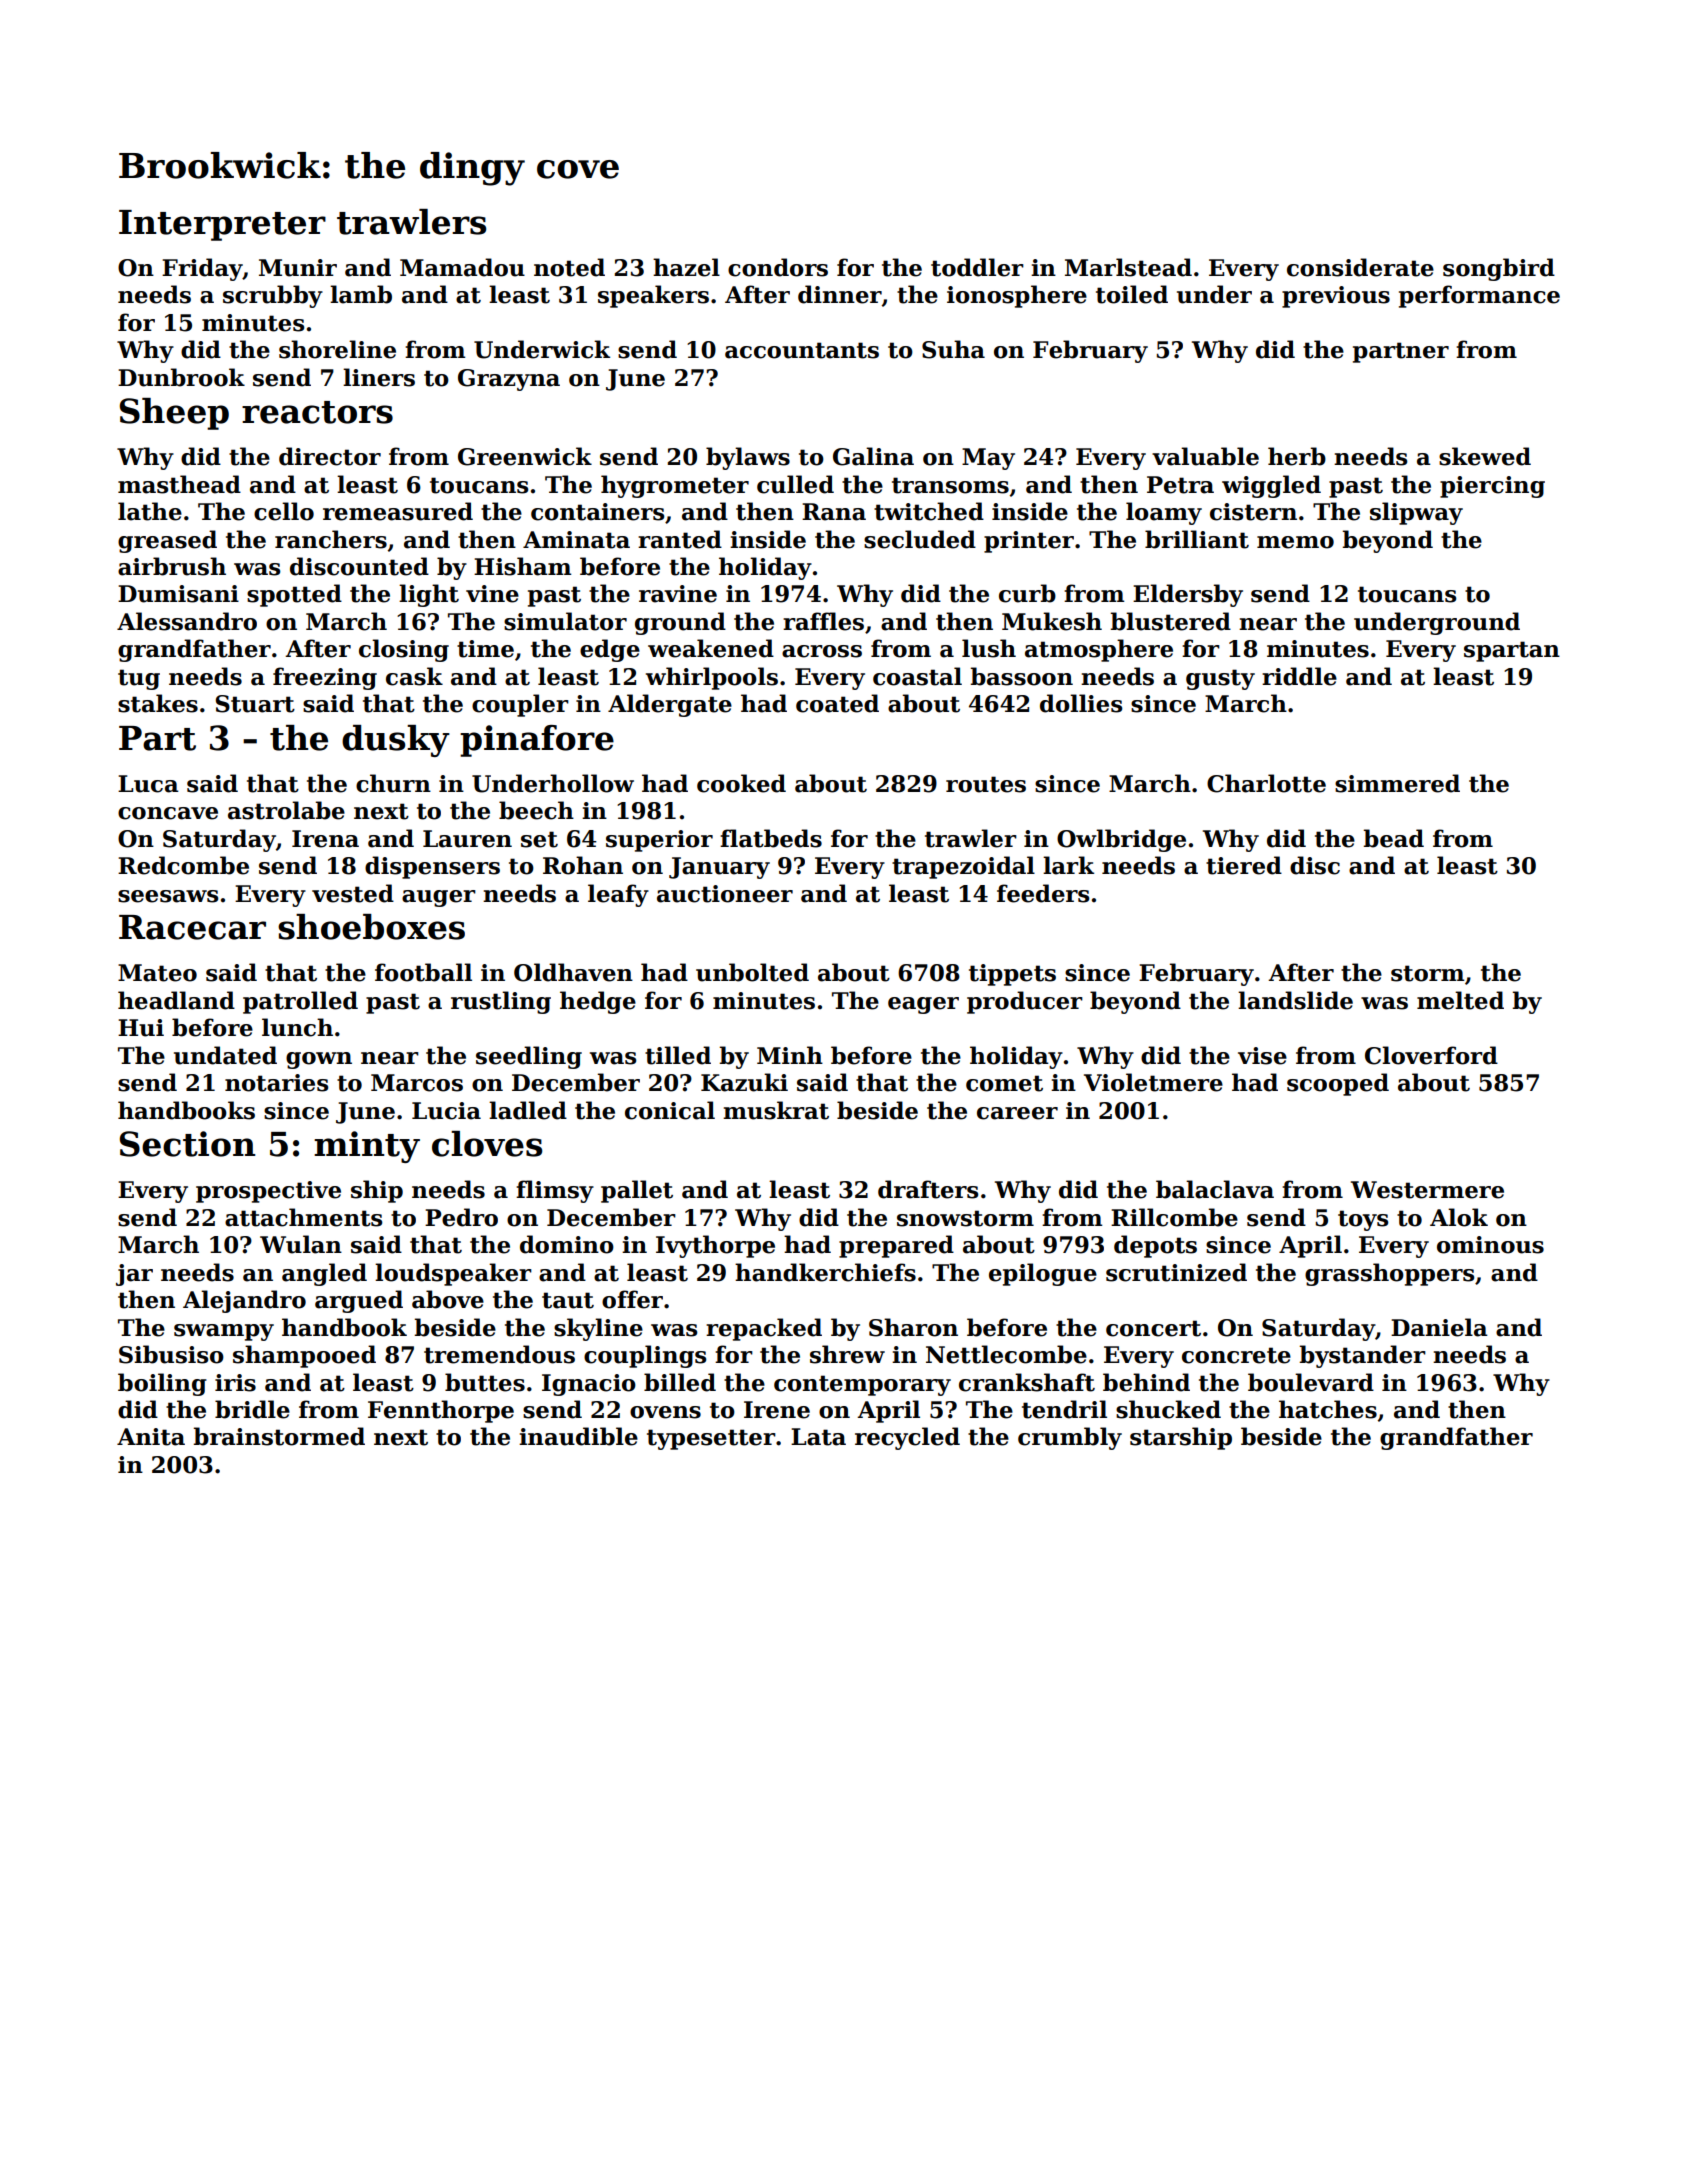  What do you see at coordinates (1244, 865) in the image?
I see `tiered` at bounding box center [1244, 865].
